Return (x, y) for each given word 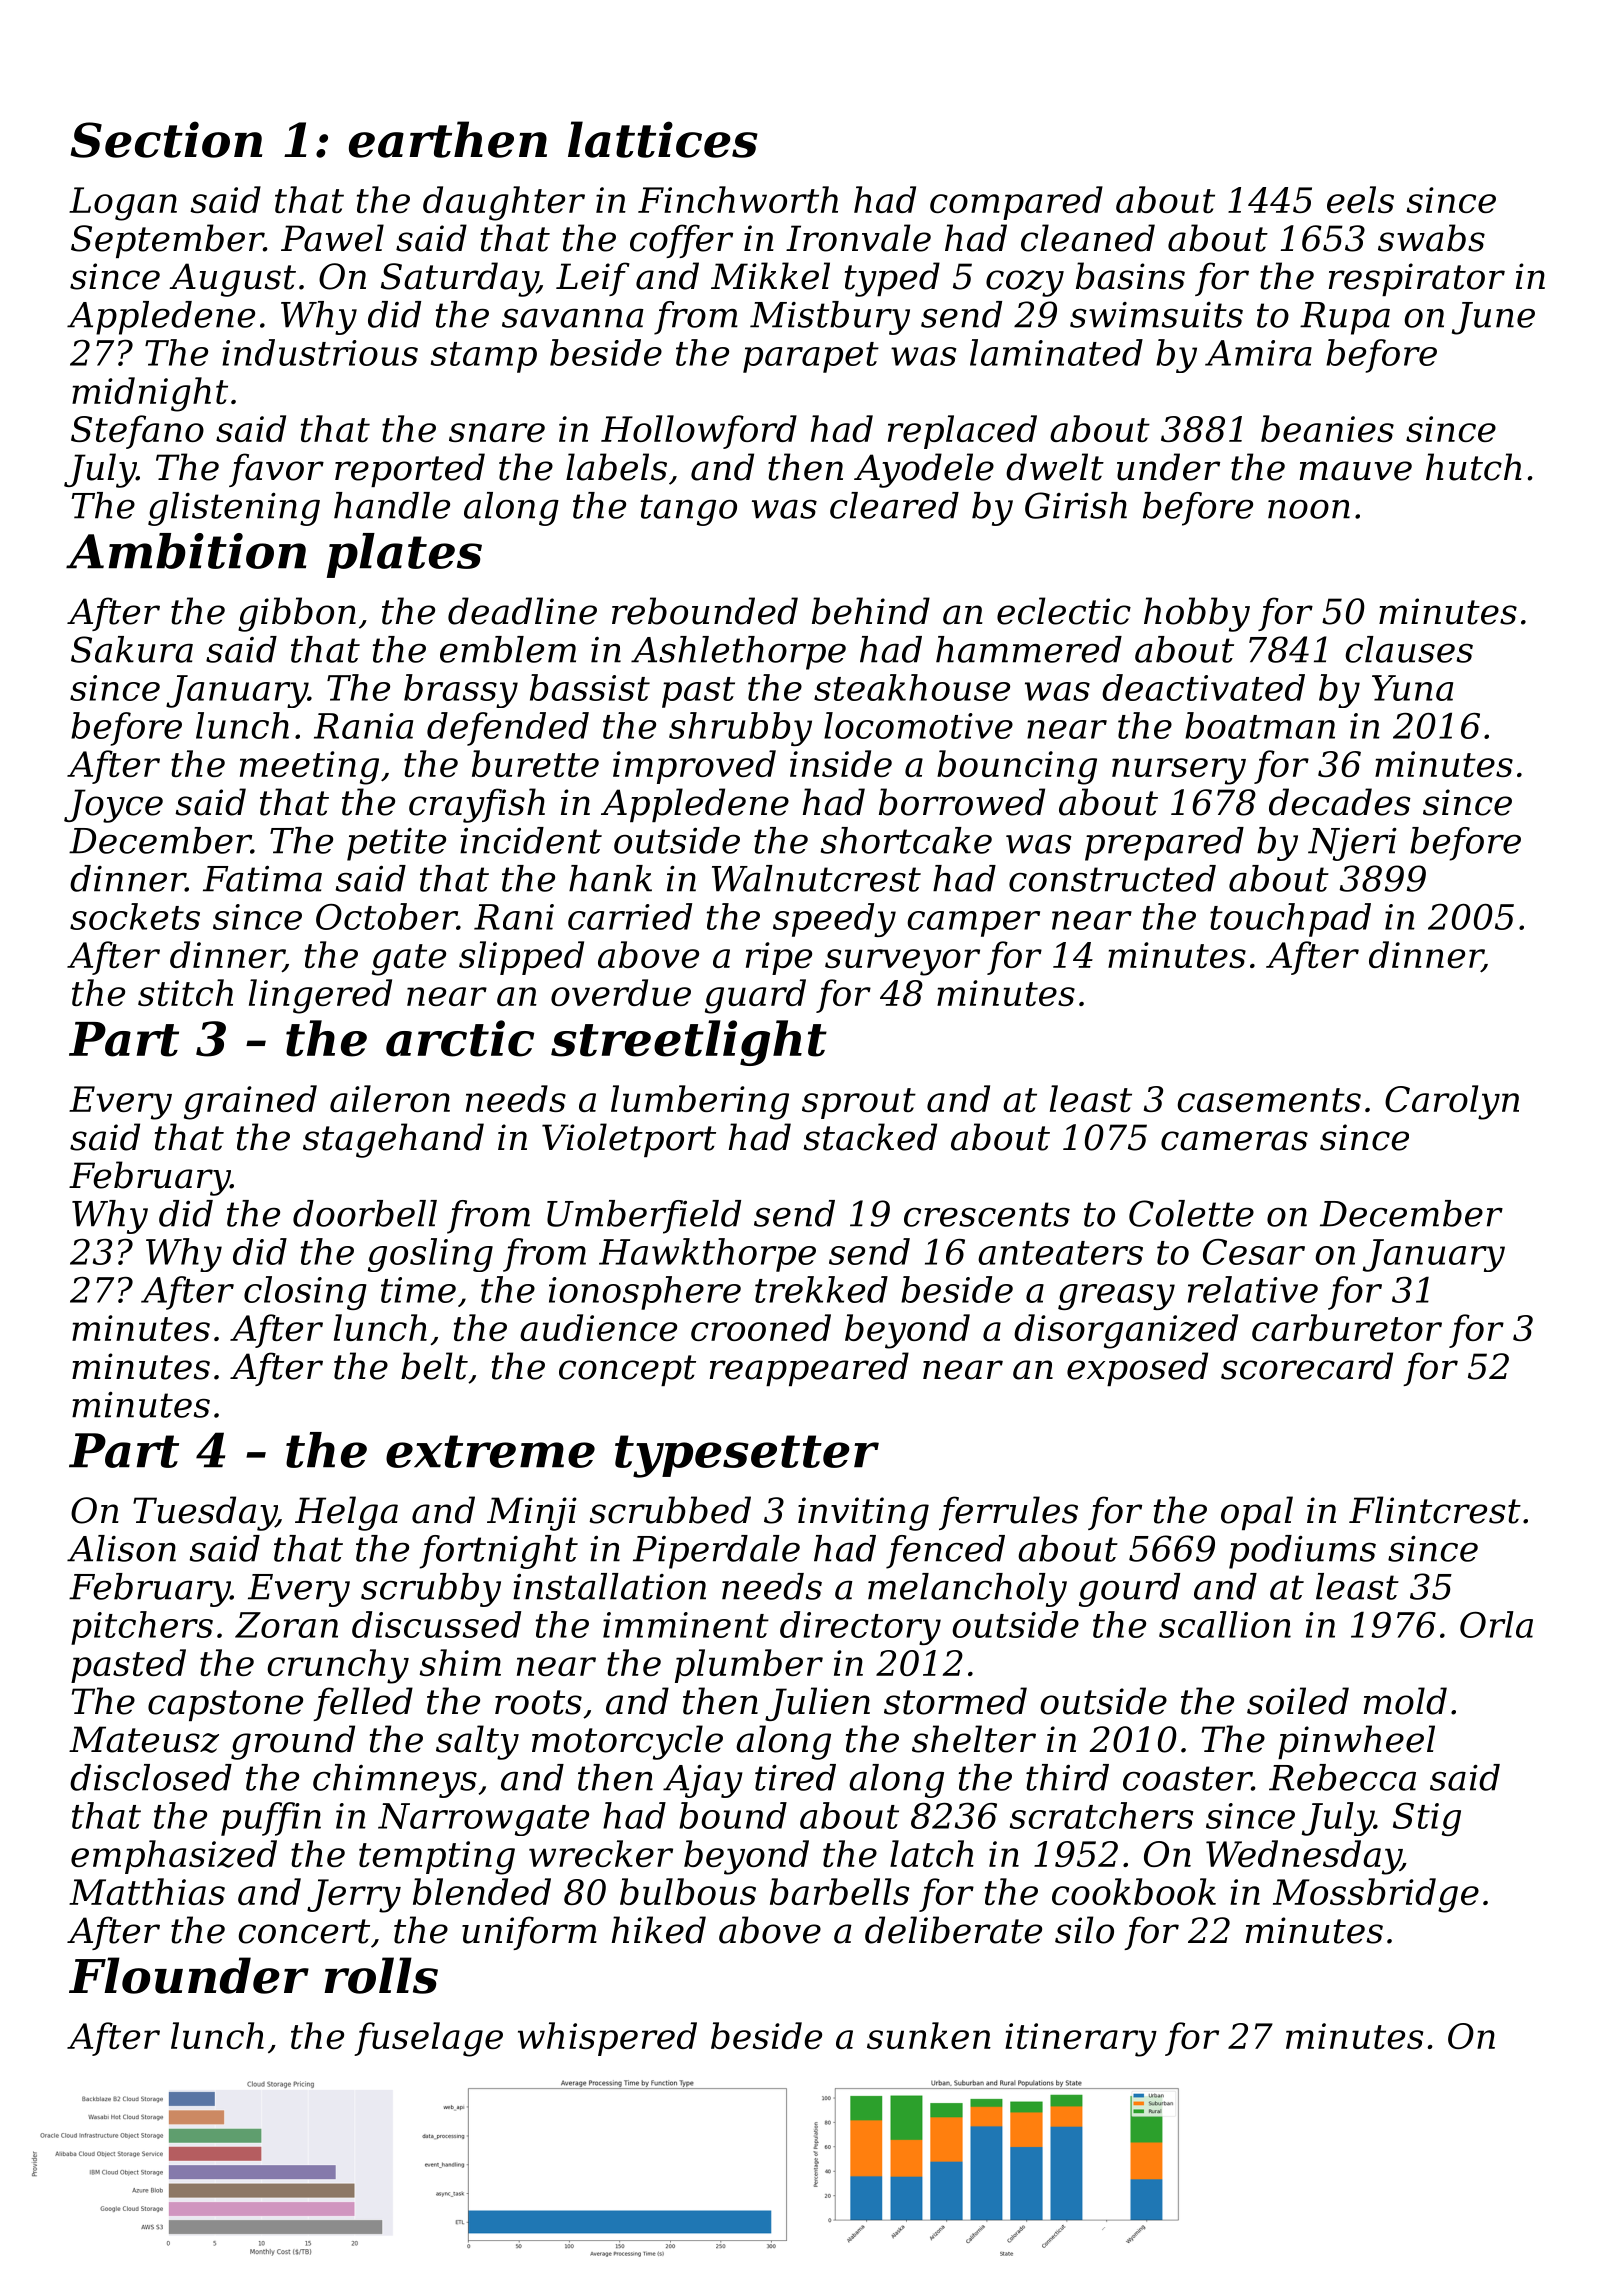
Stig (1427, 1819)
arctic (460, 1038)
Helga (346, 1513)
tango (688, 510)
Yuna (1412, 688)
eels (1360, 199)
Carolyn (1452, 1102)
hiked (659, 1930)
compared (1016, 203)
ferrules (1008, 1513)
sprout (859, 1103)
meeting (309, 768)
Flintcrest (1435, 1510)
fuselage (428, 2039)
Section (166, 139)
